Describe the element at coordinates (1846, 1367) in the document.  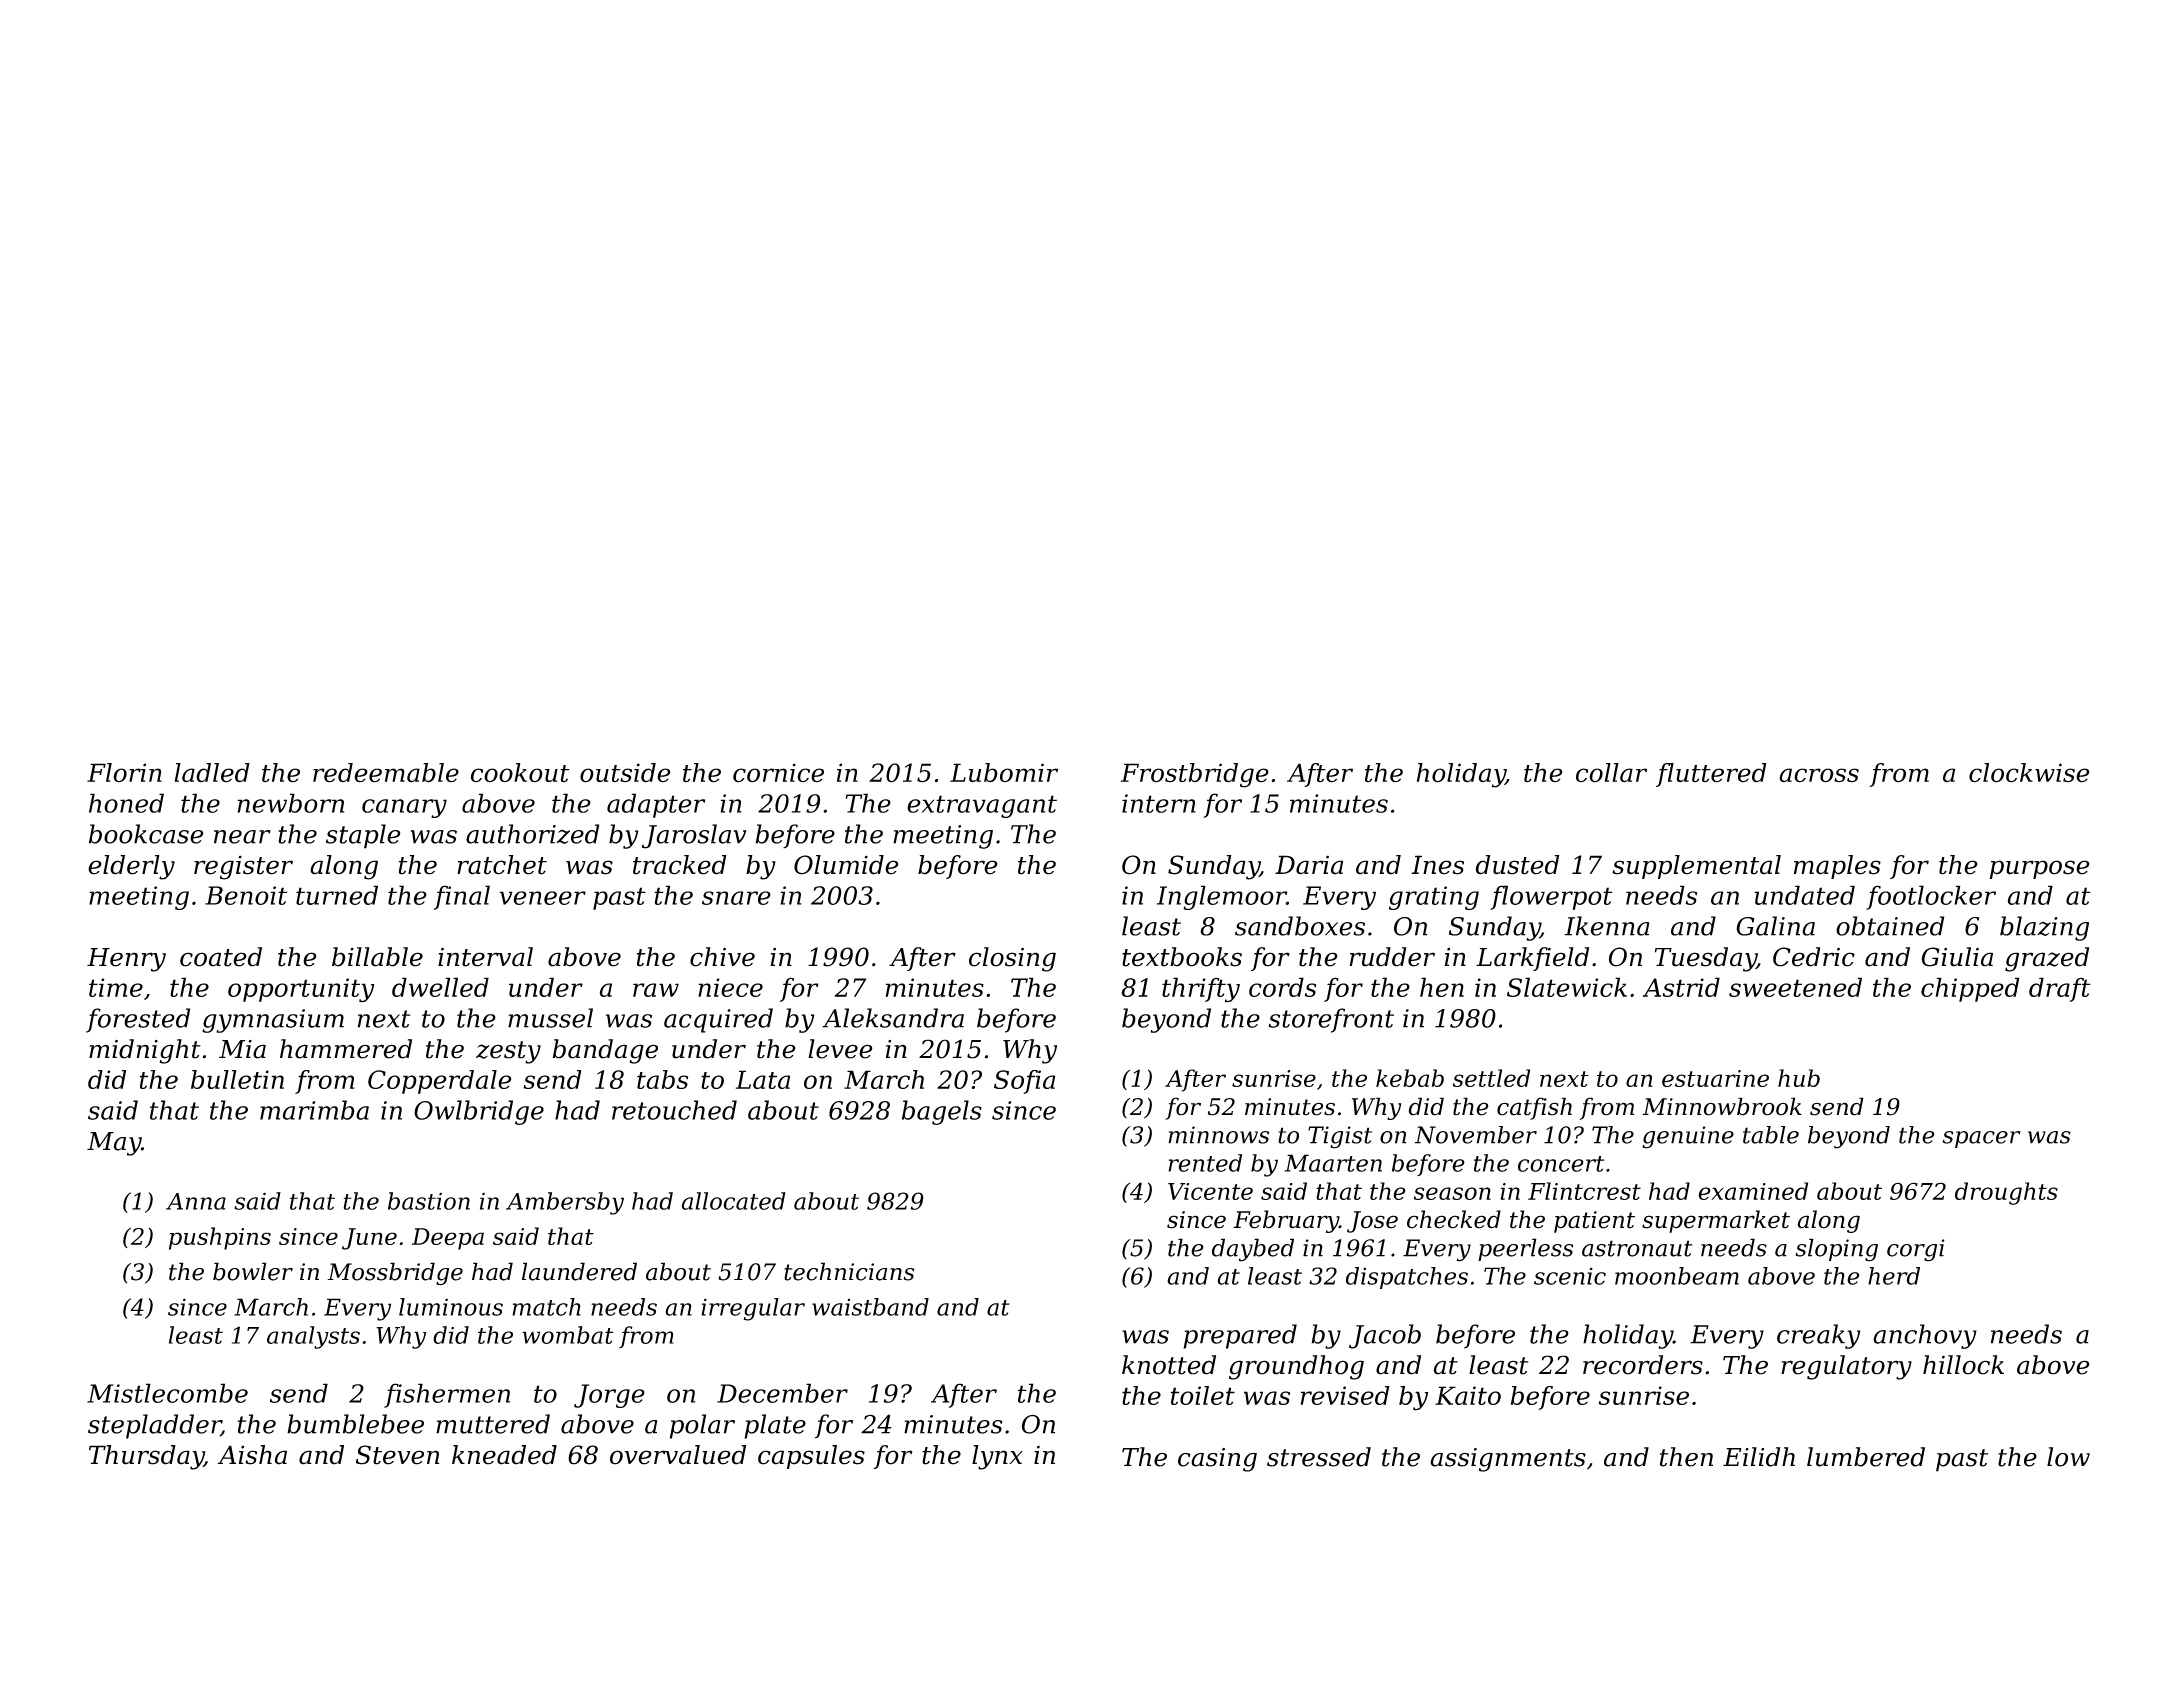
I see `regulatory` at that location.
